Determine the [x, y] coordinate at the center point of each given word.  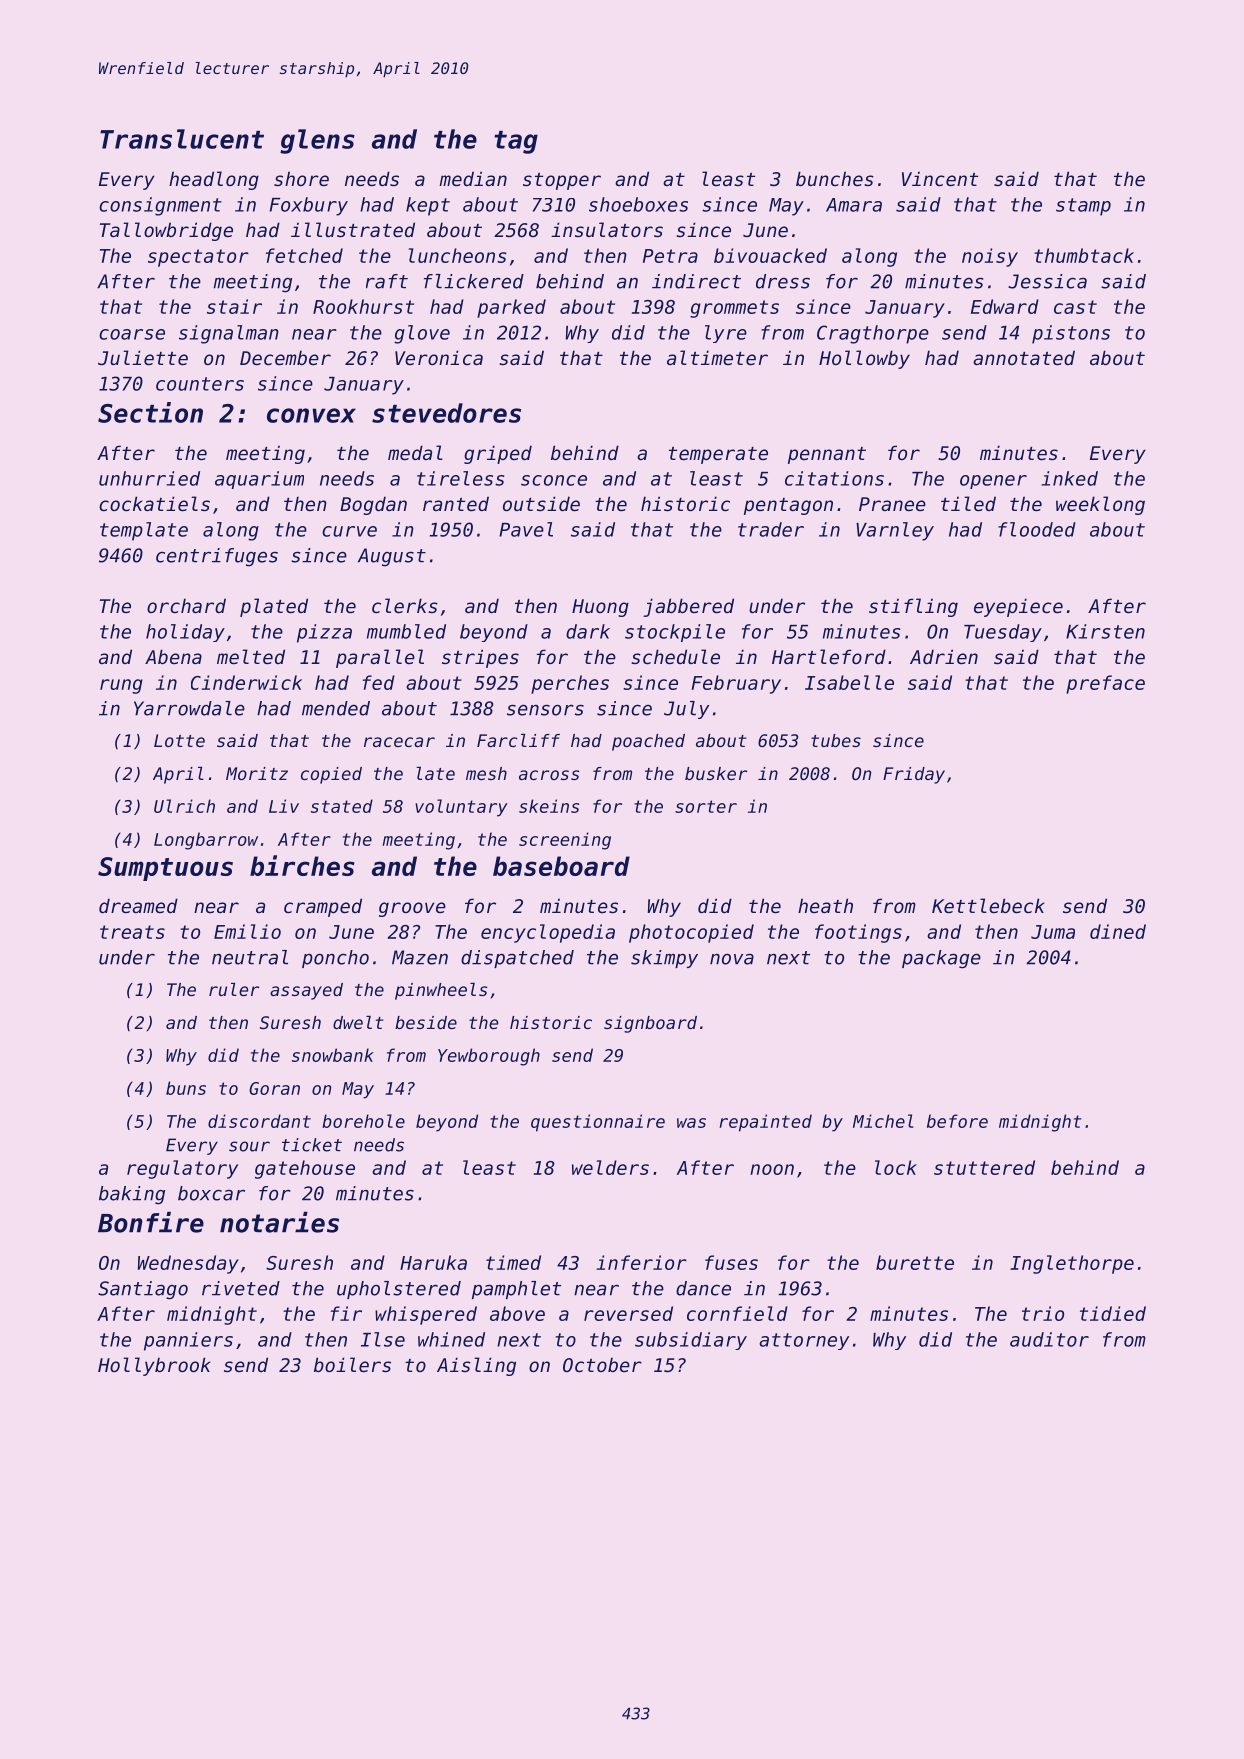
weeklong [1100, 505]
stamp [1083, 207]
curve [349, 531]
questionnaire [598, 1123]
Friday [914, 775]
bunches [835, 178]
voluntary [461, 808]
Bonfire [151, 1222]
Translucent [182, 139]
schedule [675, 656]
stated [342, 806]
